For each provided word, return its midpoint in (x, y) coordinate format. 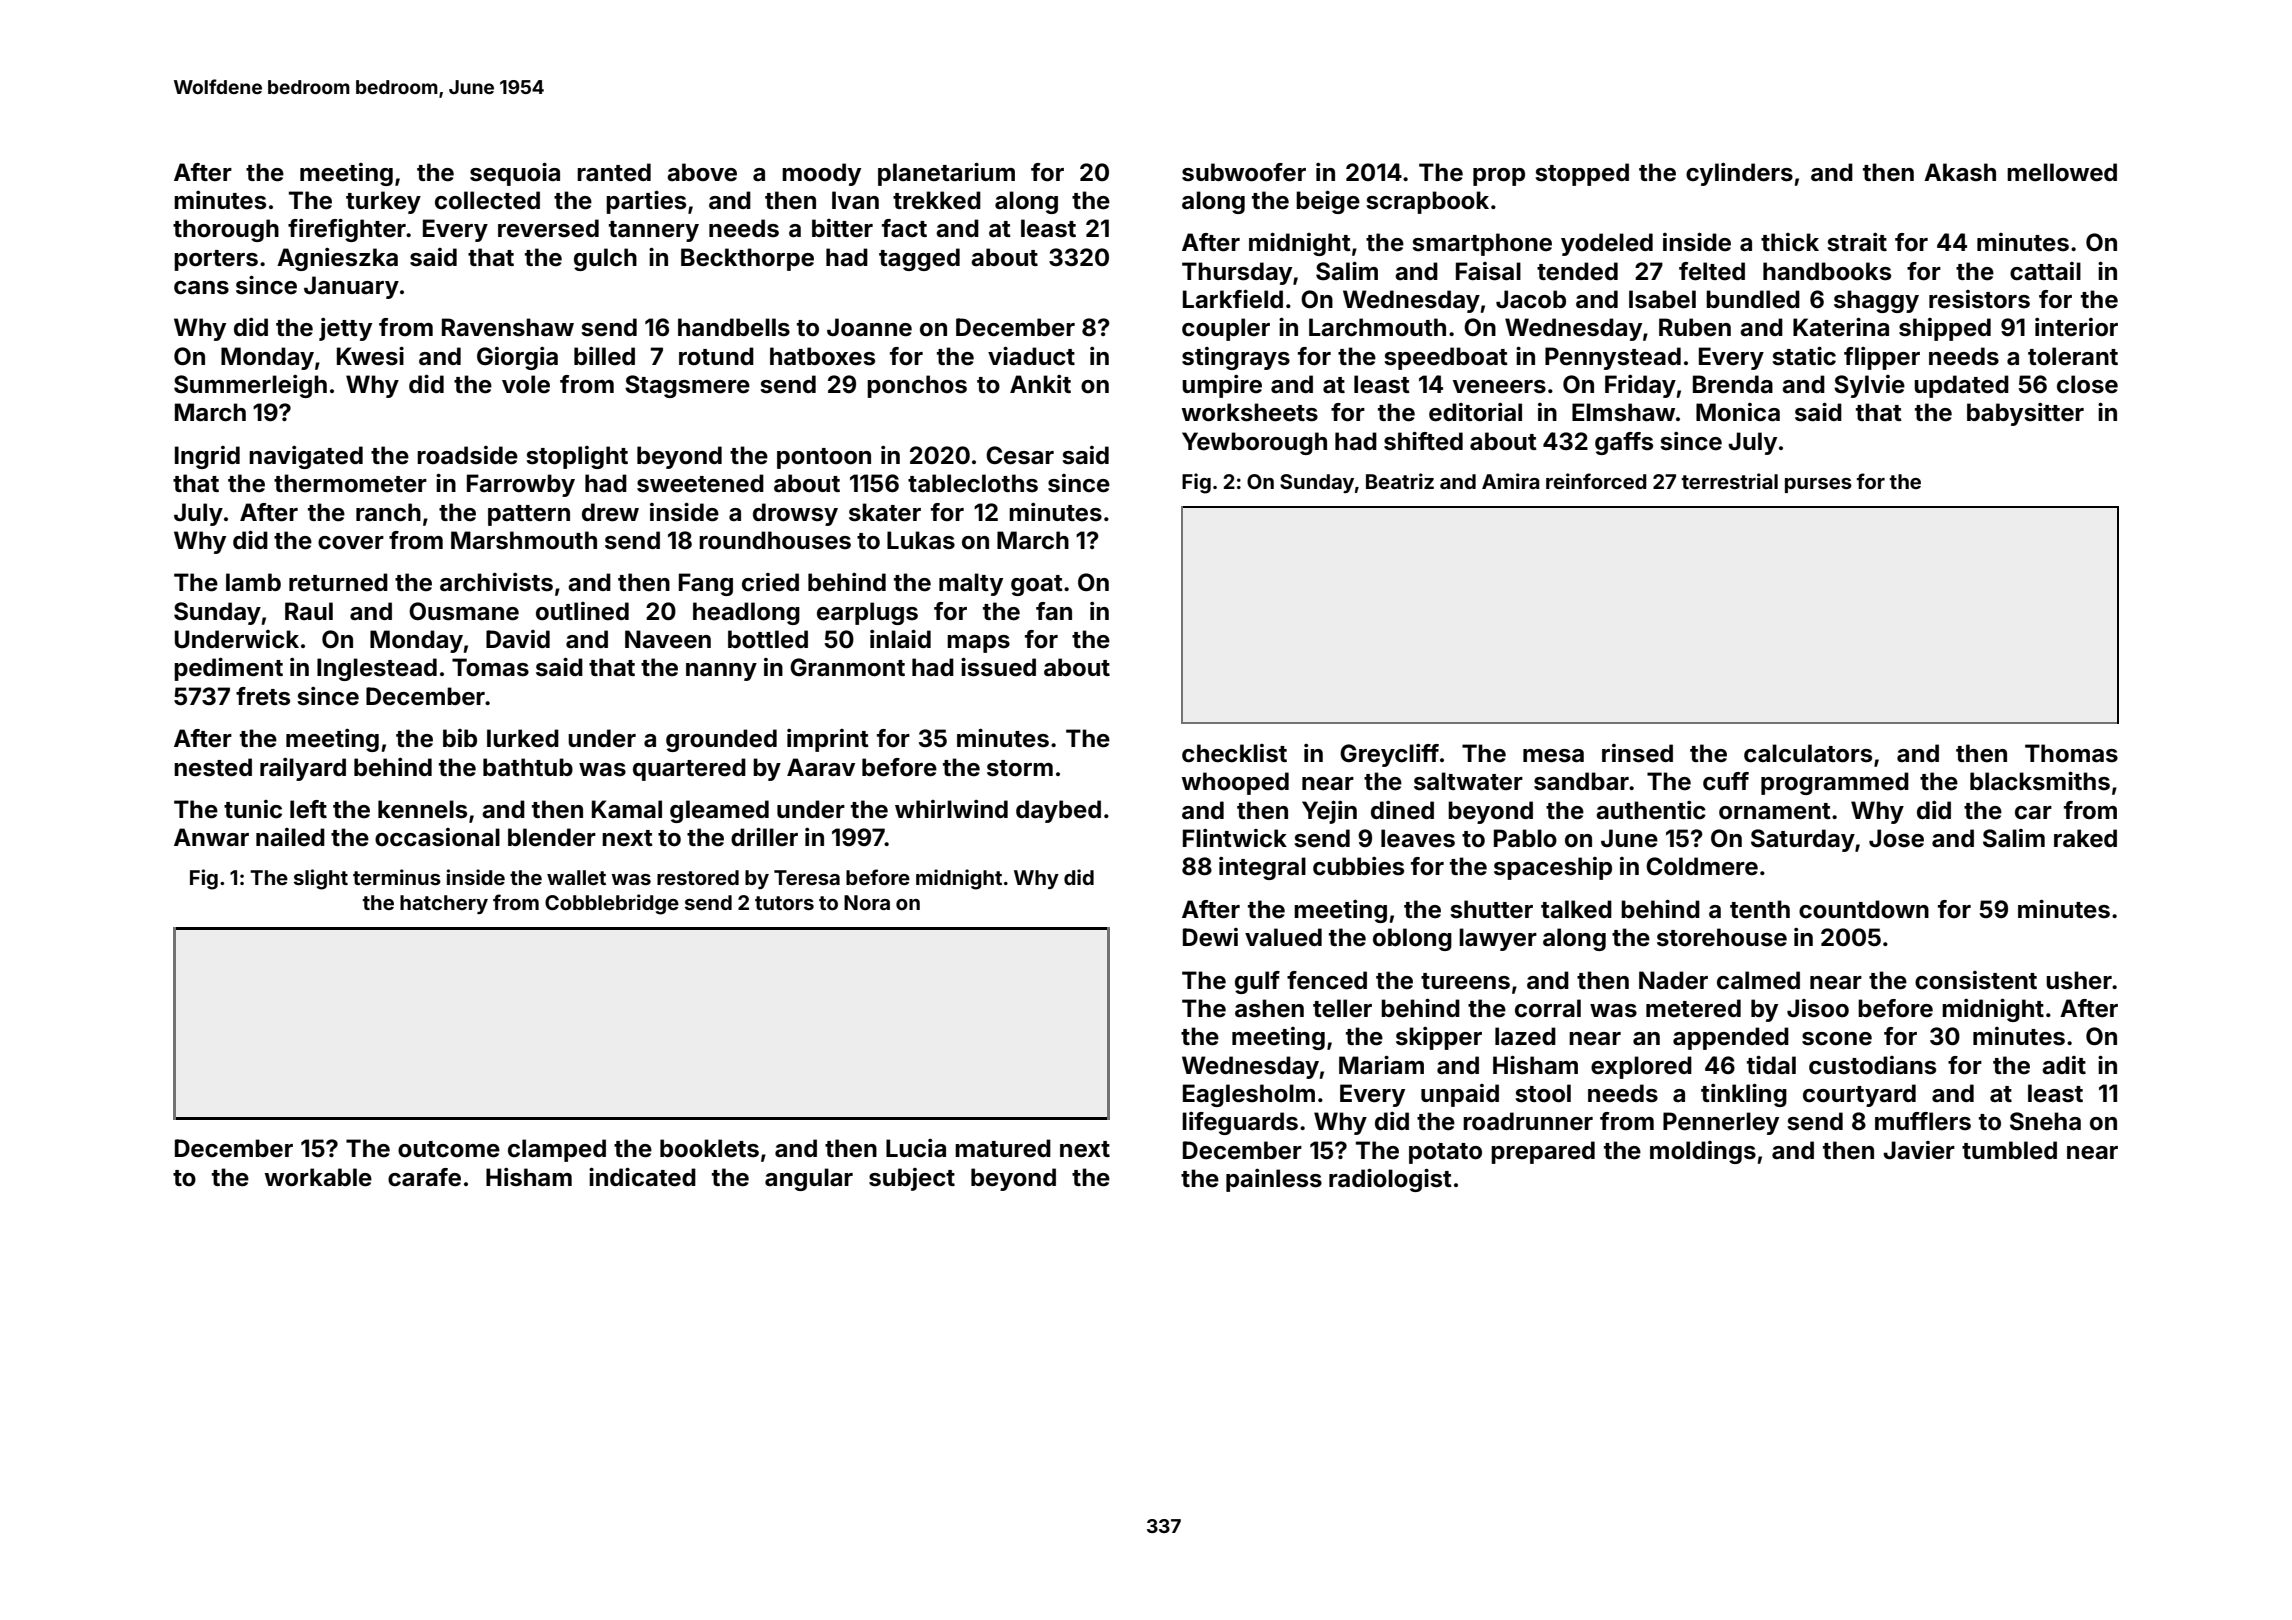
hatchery (444, 904)
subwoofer (1244, 172)
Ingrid (207, 457)
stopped (1582, 174)
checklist (1234, 753)
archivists (496, 582)
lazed (1525, 1036)
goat (1037, 585)
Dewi (1210, 937)
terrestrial (1730, 481)
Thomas (2071, 753)
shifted (1423, 441)
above (702, 172)
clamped (557, 1150)
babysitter (2025, 414)
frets (263, 696)
